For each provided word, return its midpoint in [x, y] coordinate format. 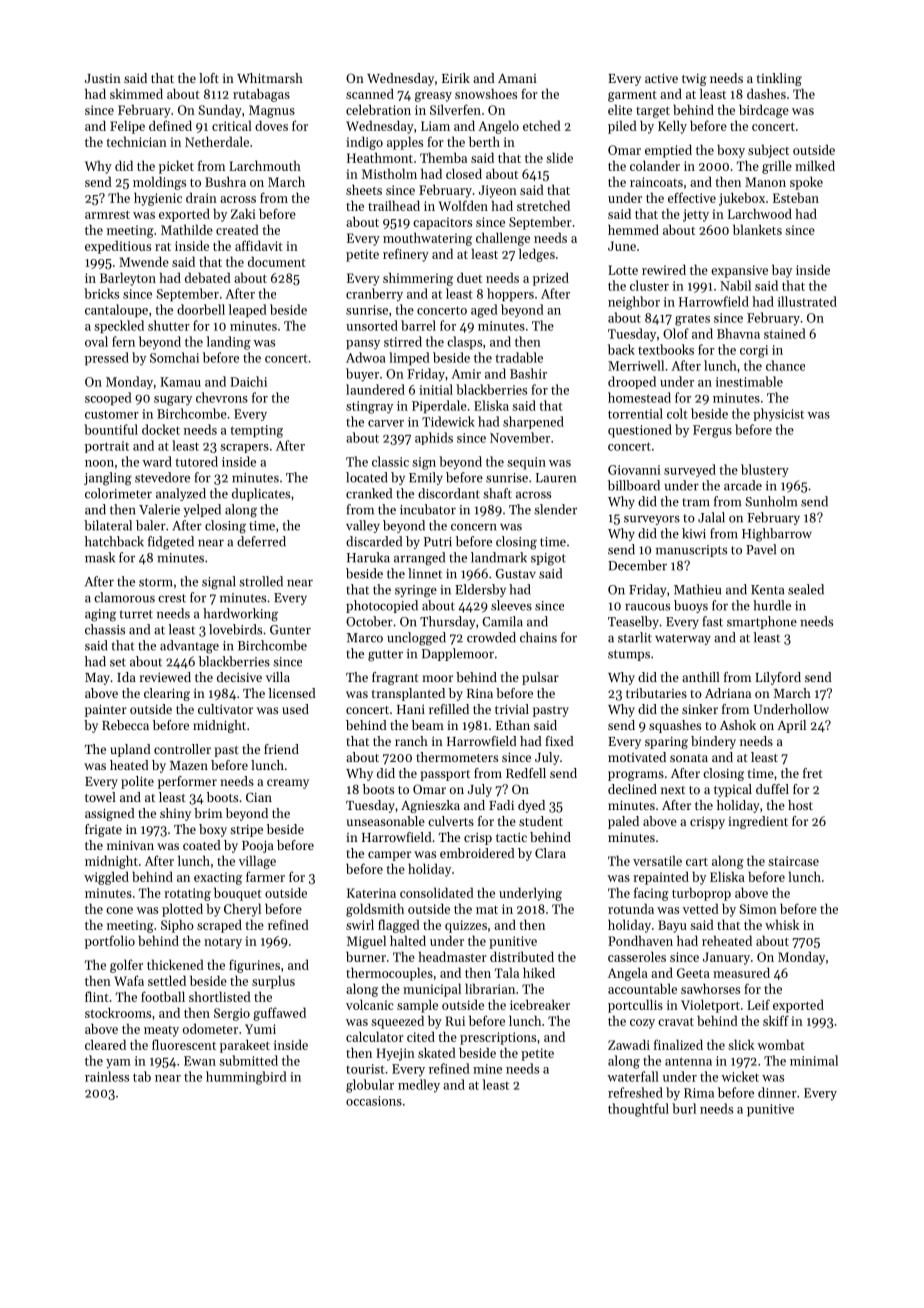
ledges [537, 255]
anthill [701, 677]
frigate [103, 830]
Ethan [513, 725]
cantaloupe [116, 311]
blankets [757, 229]
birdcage [764, 111]
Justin [103, 78]
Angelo [498, 127]
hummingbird [246, 1078]
